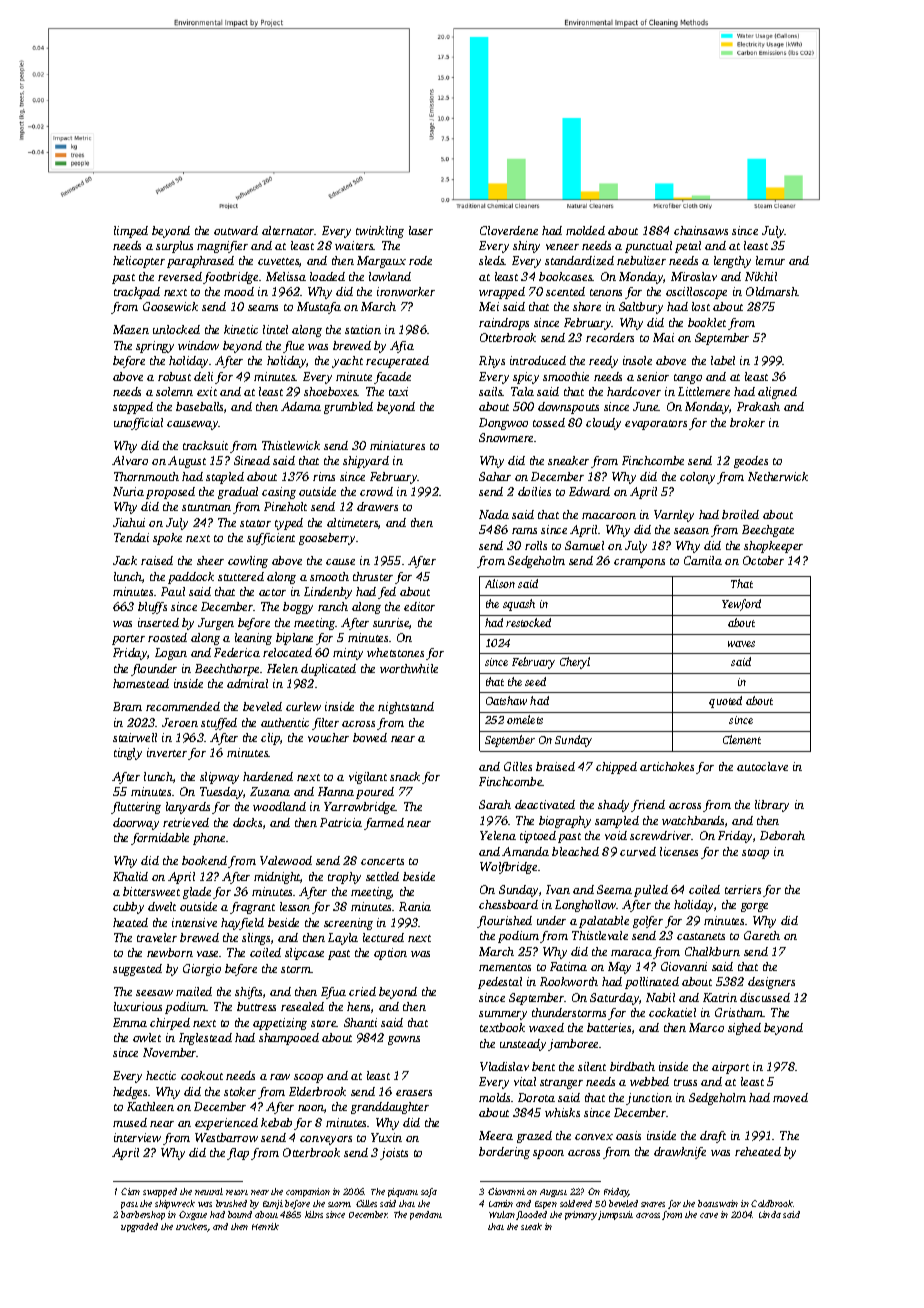 The image size is (924, 1308). I want to click on doorway, so click(136, 824).
